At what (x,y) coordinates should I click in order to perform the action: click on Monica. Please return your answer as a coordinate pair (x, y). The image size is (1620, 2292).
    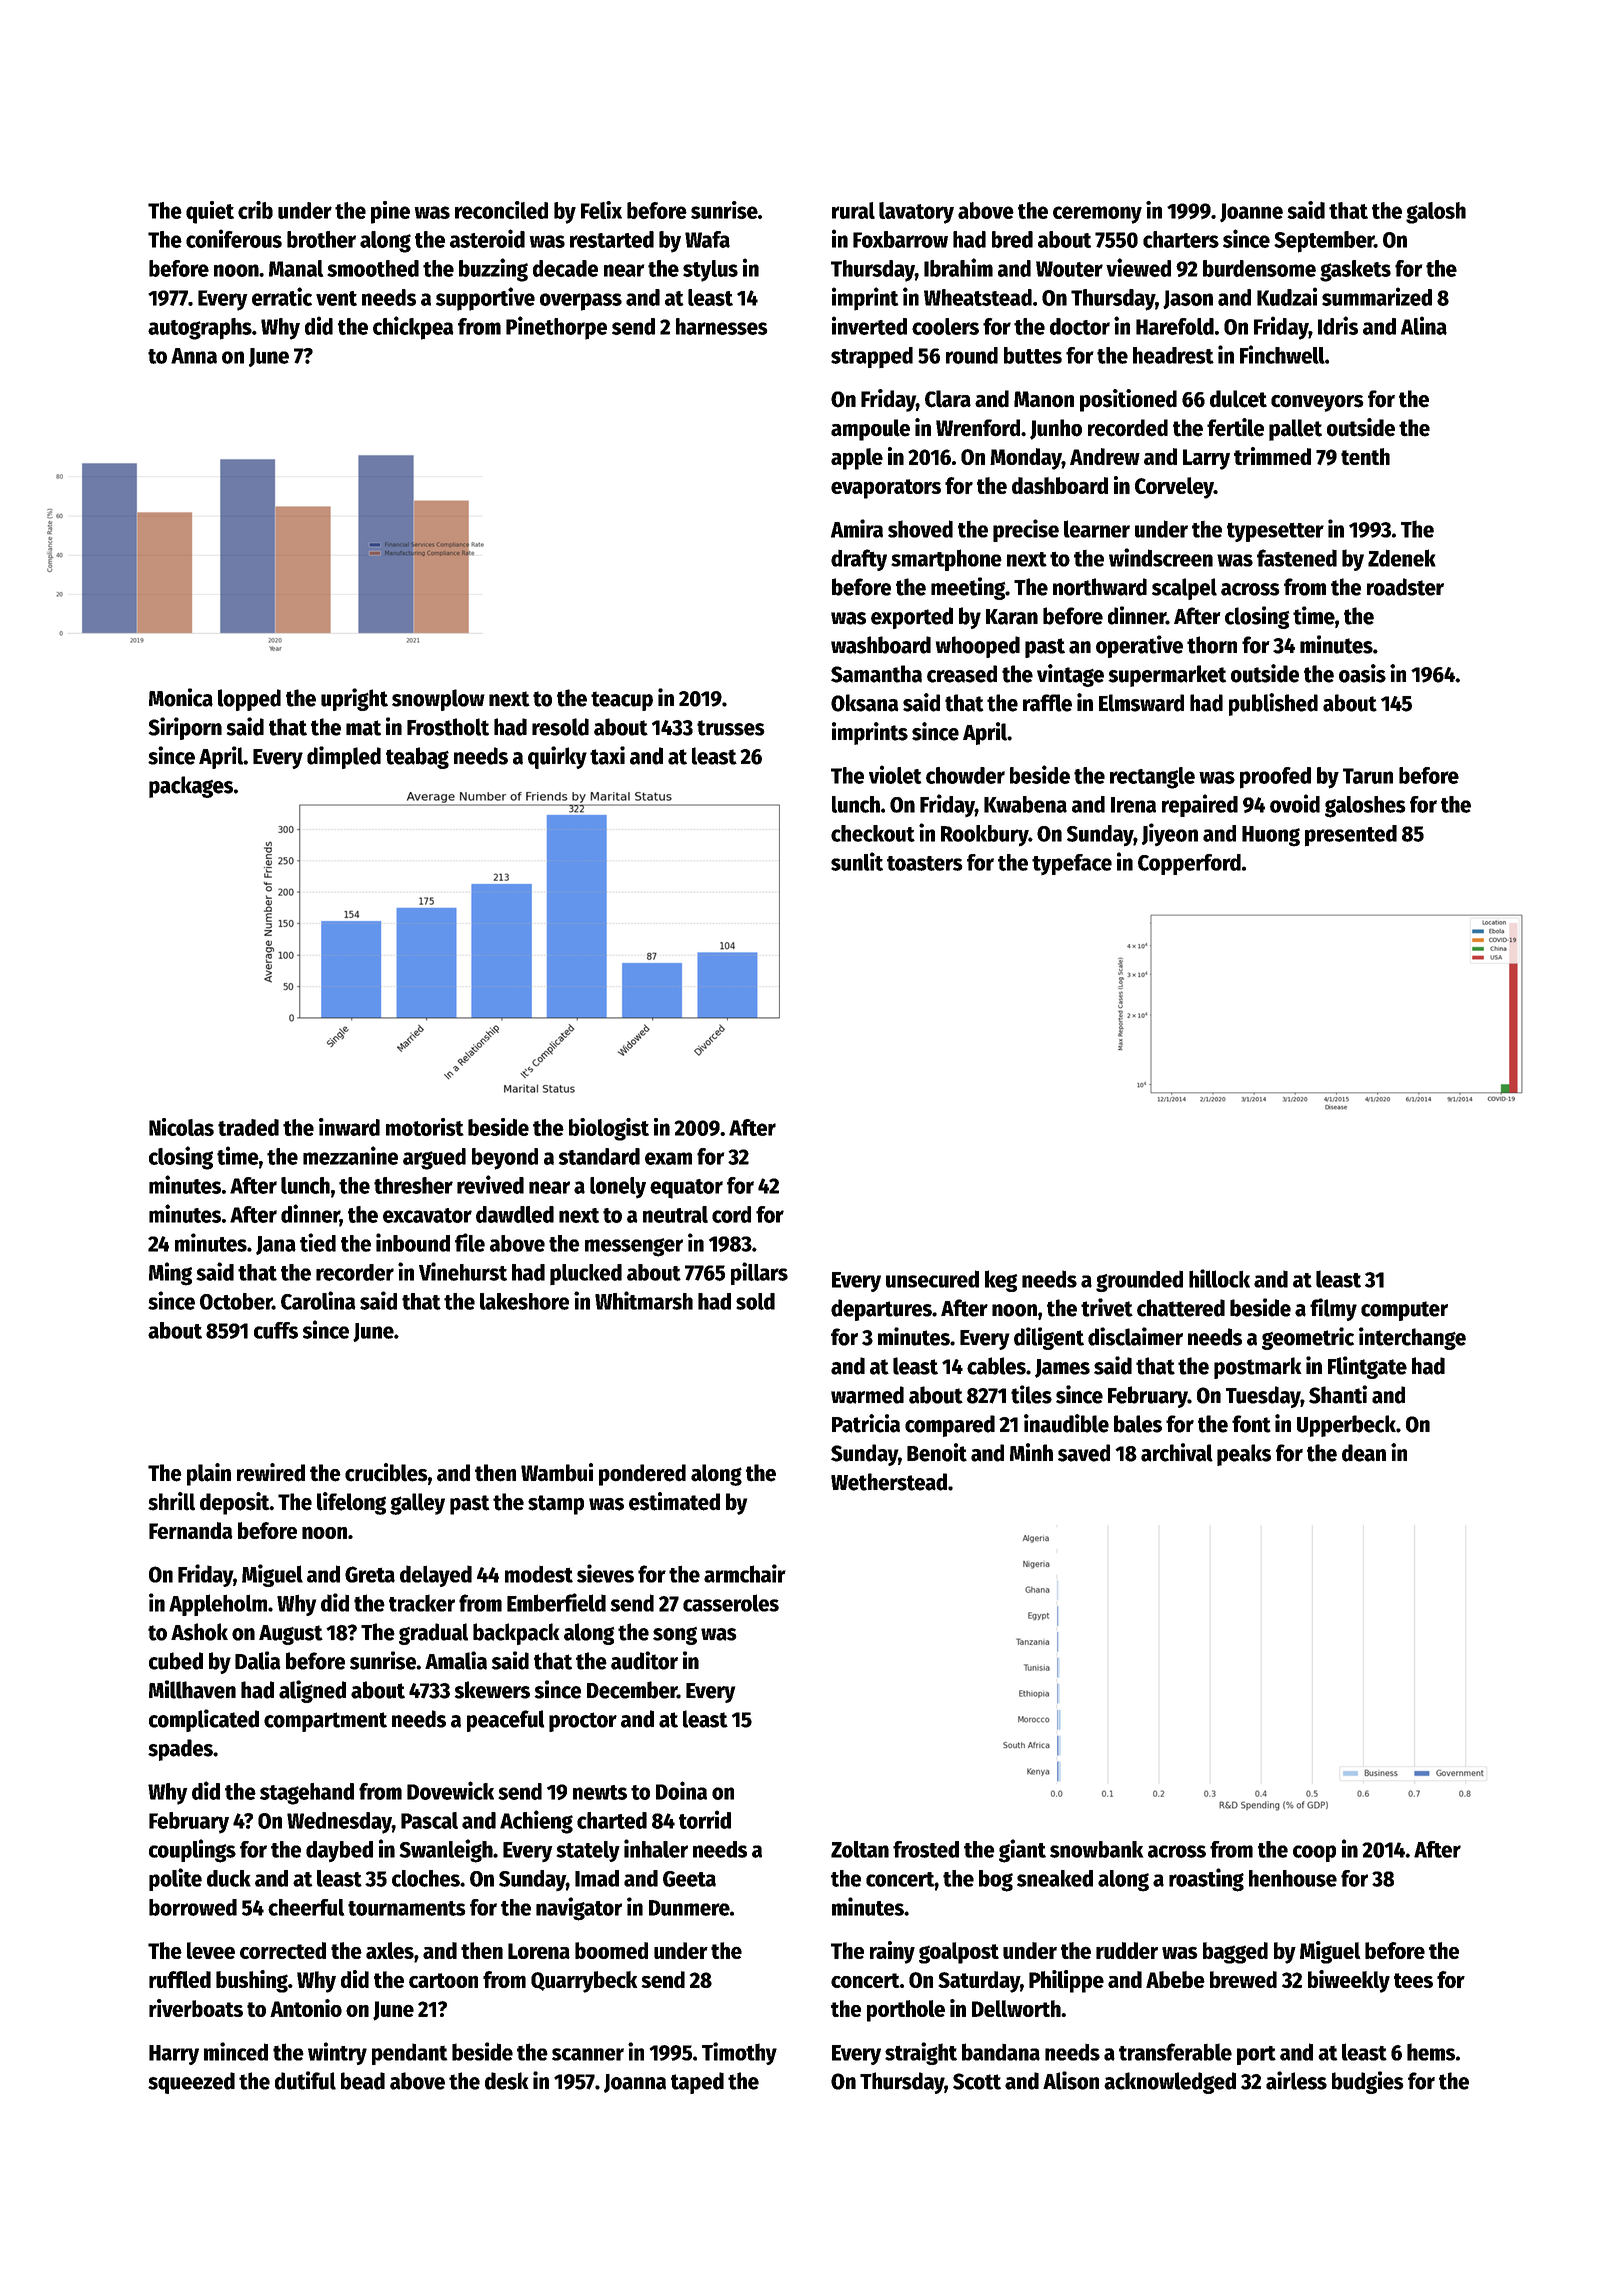
    Looking at the image, I should click on (181, 697).
